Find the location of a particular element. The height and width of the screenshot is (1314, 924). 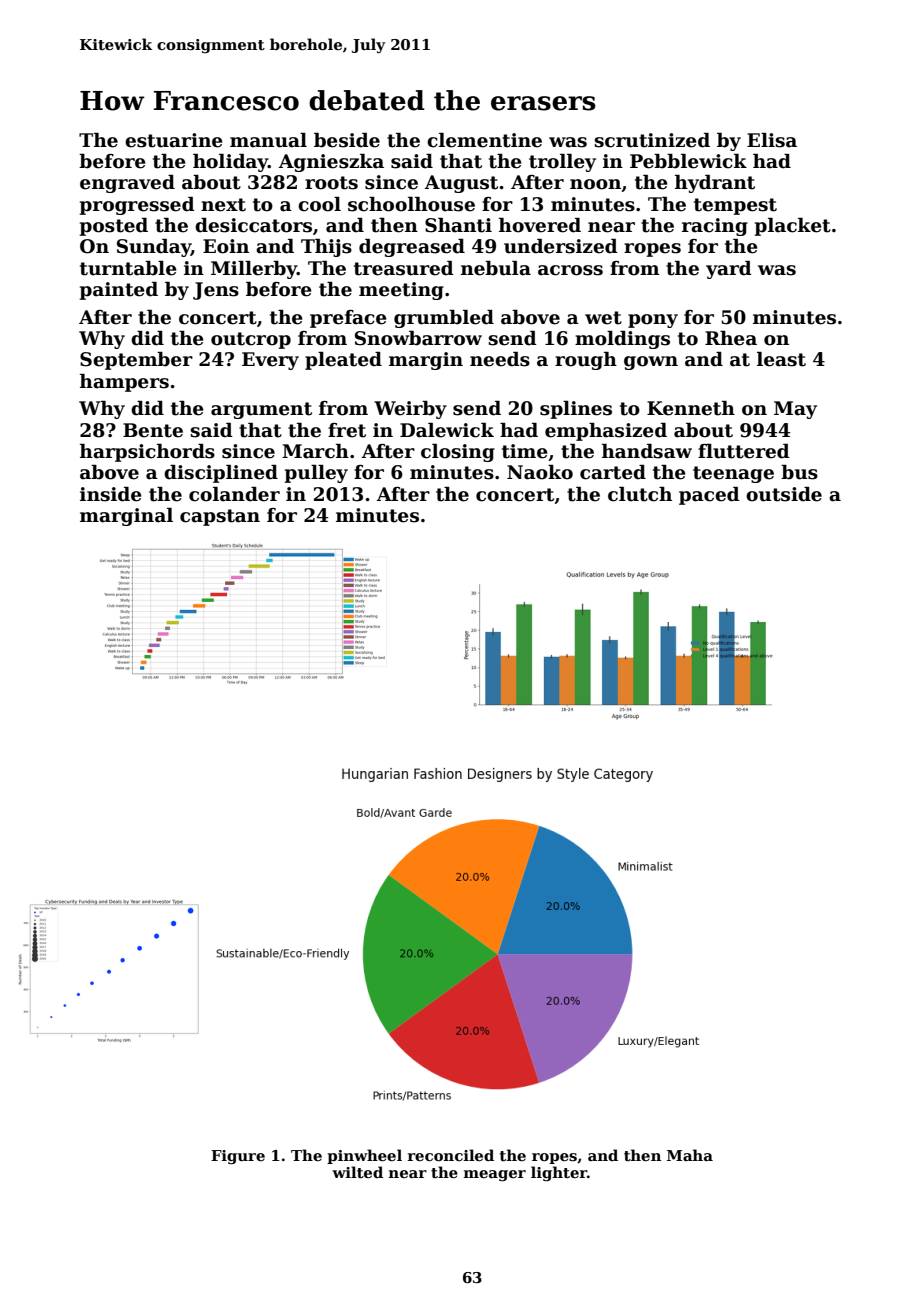

capstan is located at coordinates (220, 517).
